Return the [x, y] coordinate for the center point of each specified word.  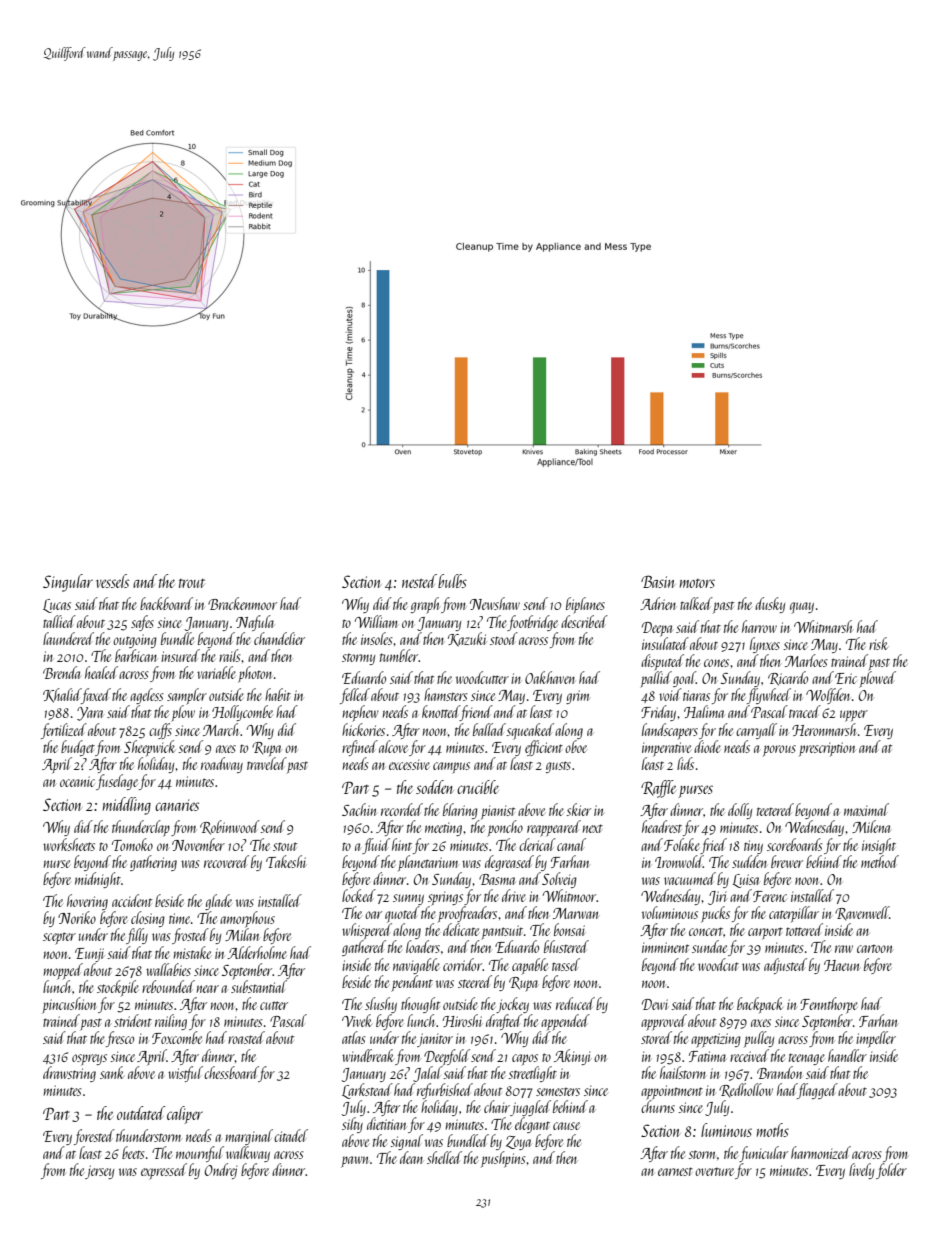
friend [476, 713]
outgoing [135, 641]
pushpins [503, 1159]
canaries [177, 805]
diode [707, 746]
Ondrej [221, 1171]
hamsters [446, 694]
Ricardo [788, 678]
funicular [763, 1154]
